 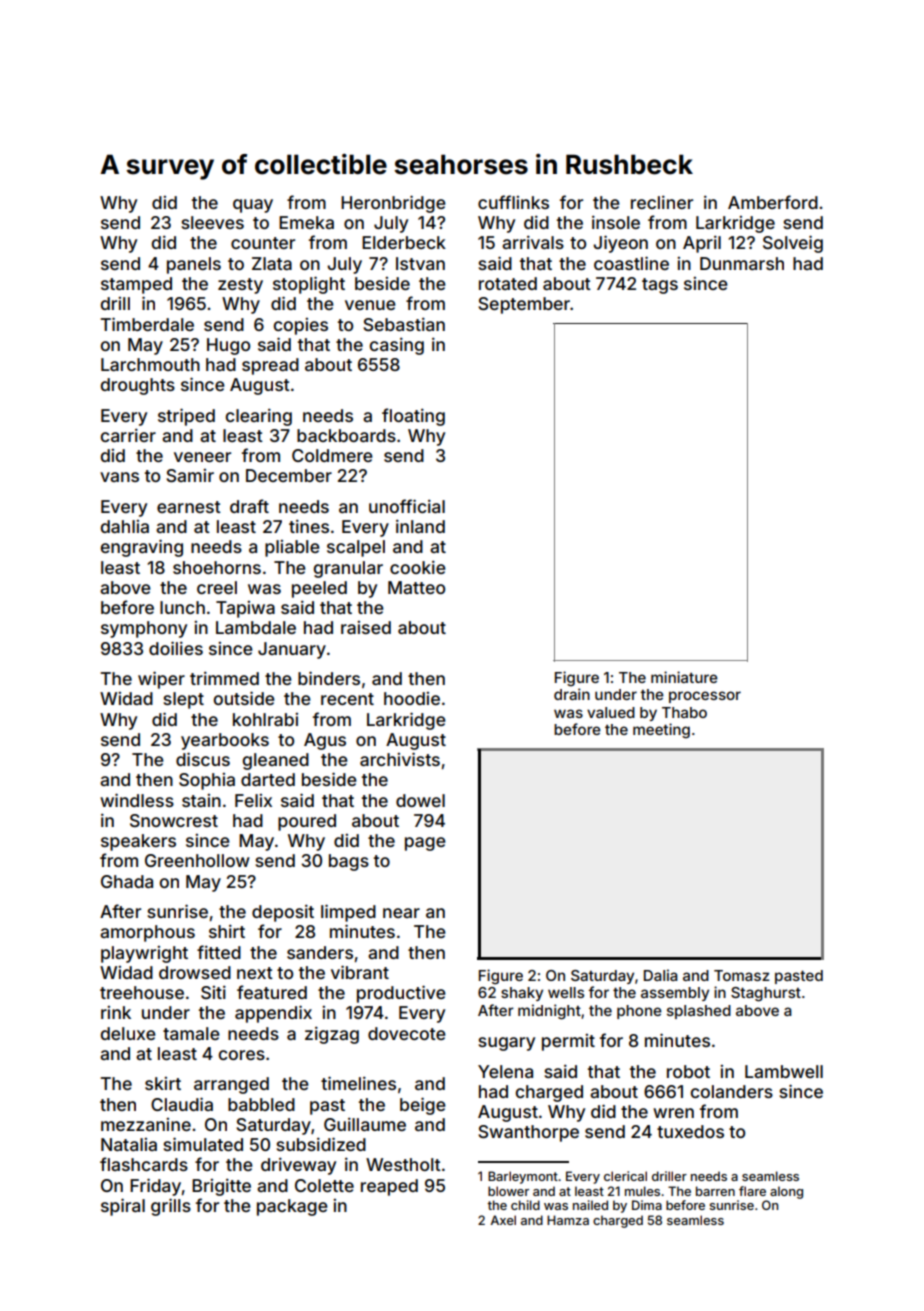 I want to click on vibrant, so click(x=360, y=972).
